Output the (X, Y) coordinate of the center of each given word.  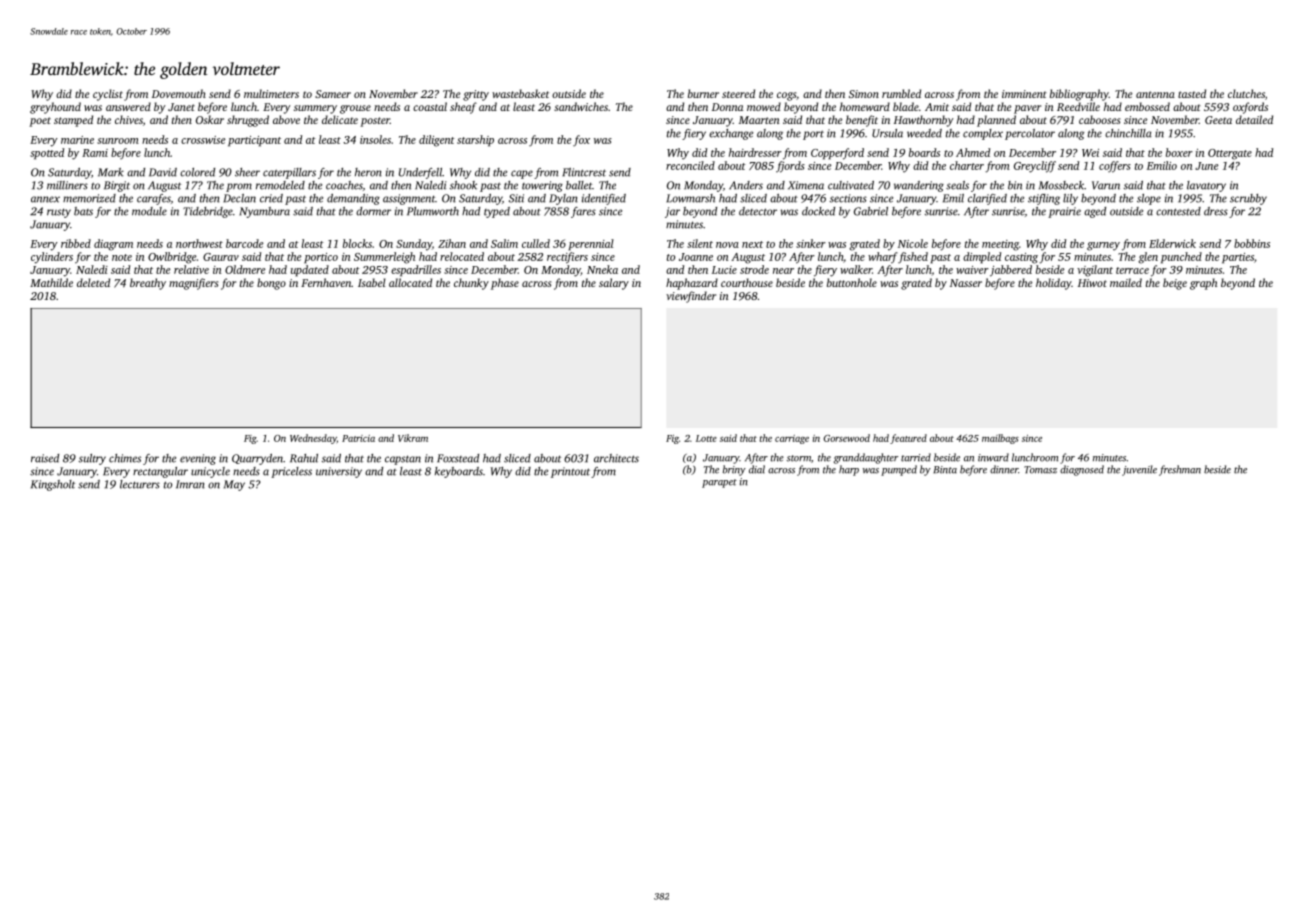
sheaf (463, 108)
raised (45, 458)
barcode (244, 243)
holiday (1054, 284)
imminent (1024, 94)
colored (197, 172)
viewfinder (691, 297)
